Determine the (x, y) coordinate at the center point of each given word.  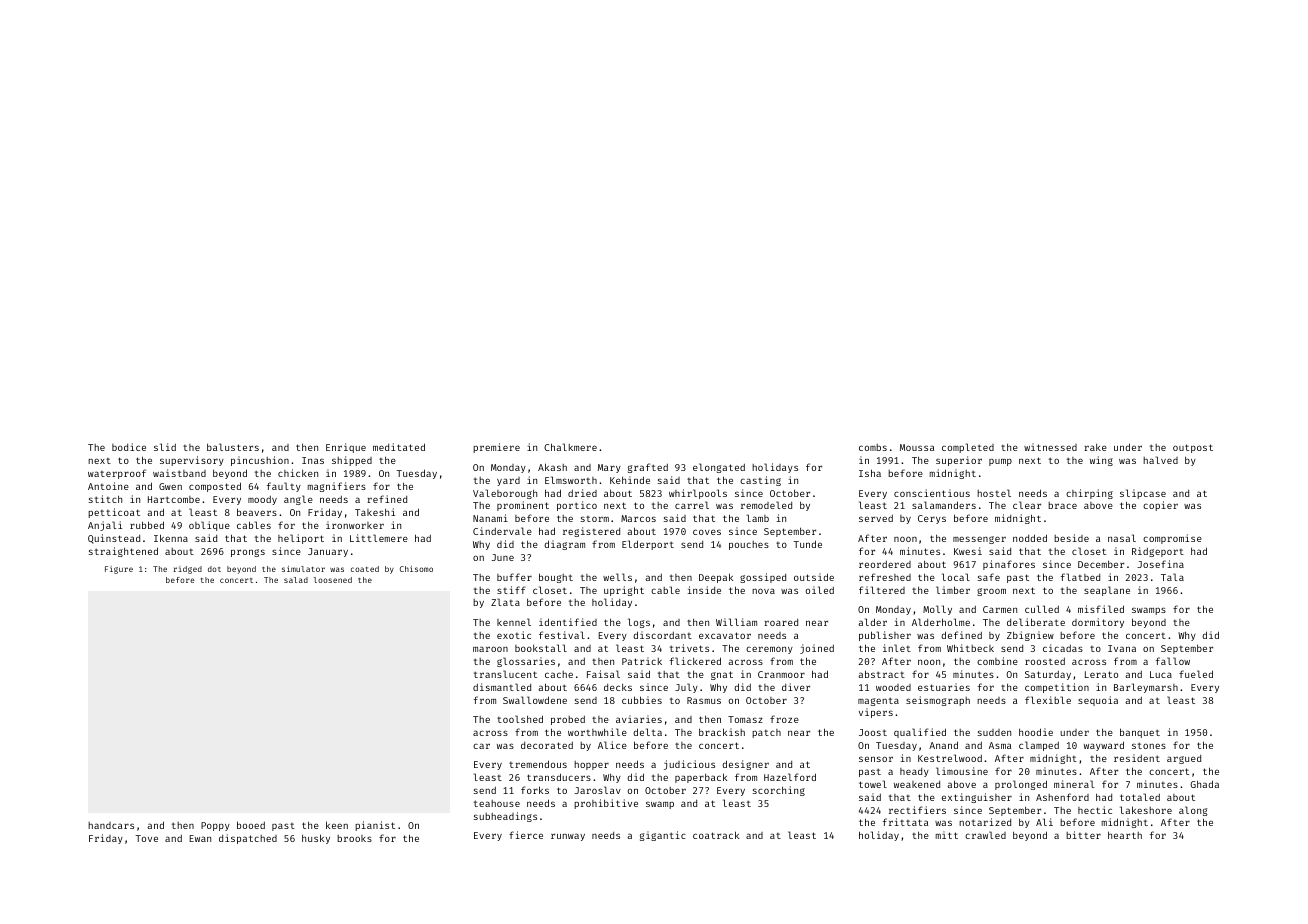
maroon (490, 649)
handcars (111, 825)
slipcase (1143, 494)
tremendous (538, 764)
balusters (233, 447)
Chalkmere (570, 447)
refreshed (885, 577)
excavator (725, 635)
